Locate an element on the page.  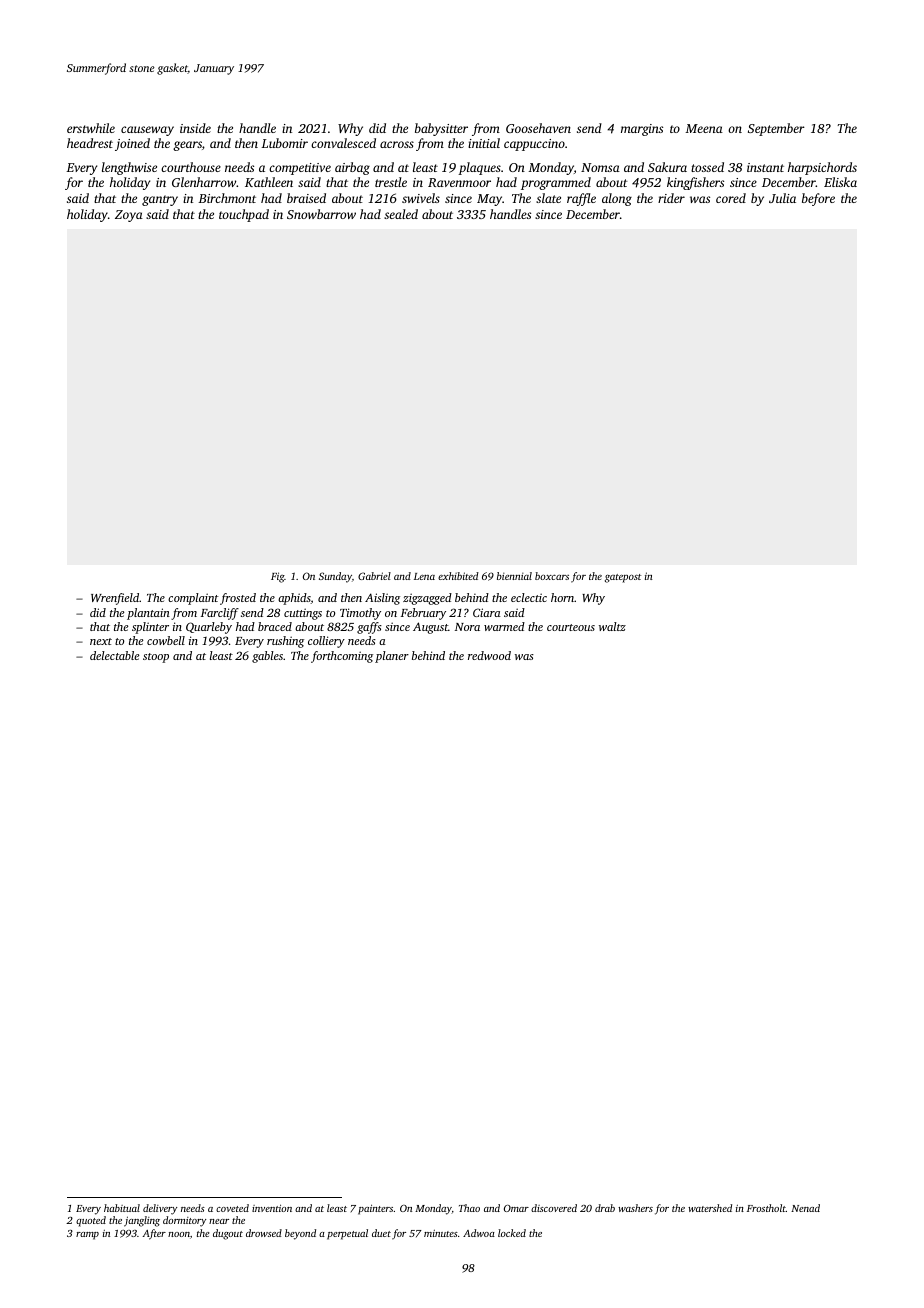
exhibited is located at coordinates (458, 576).
